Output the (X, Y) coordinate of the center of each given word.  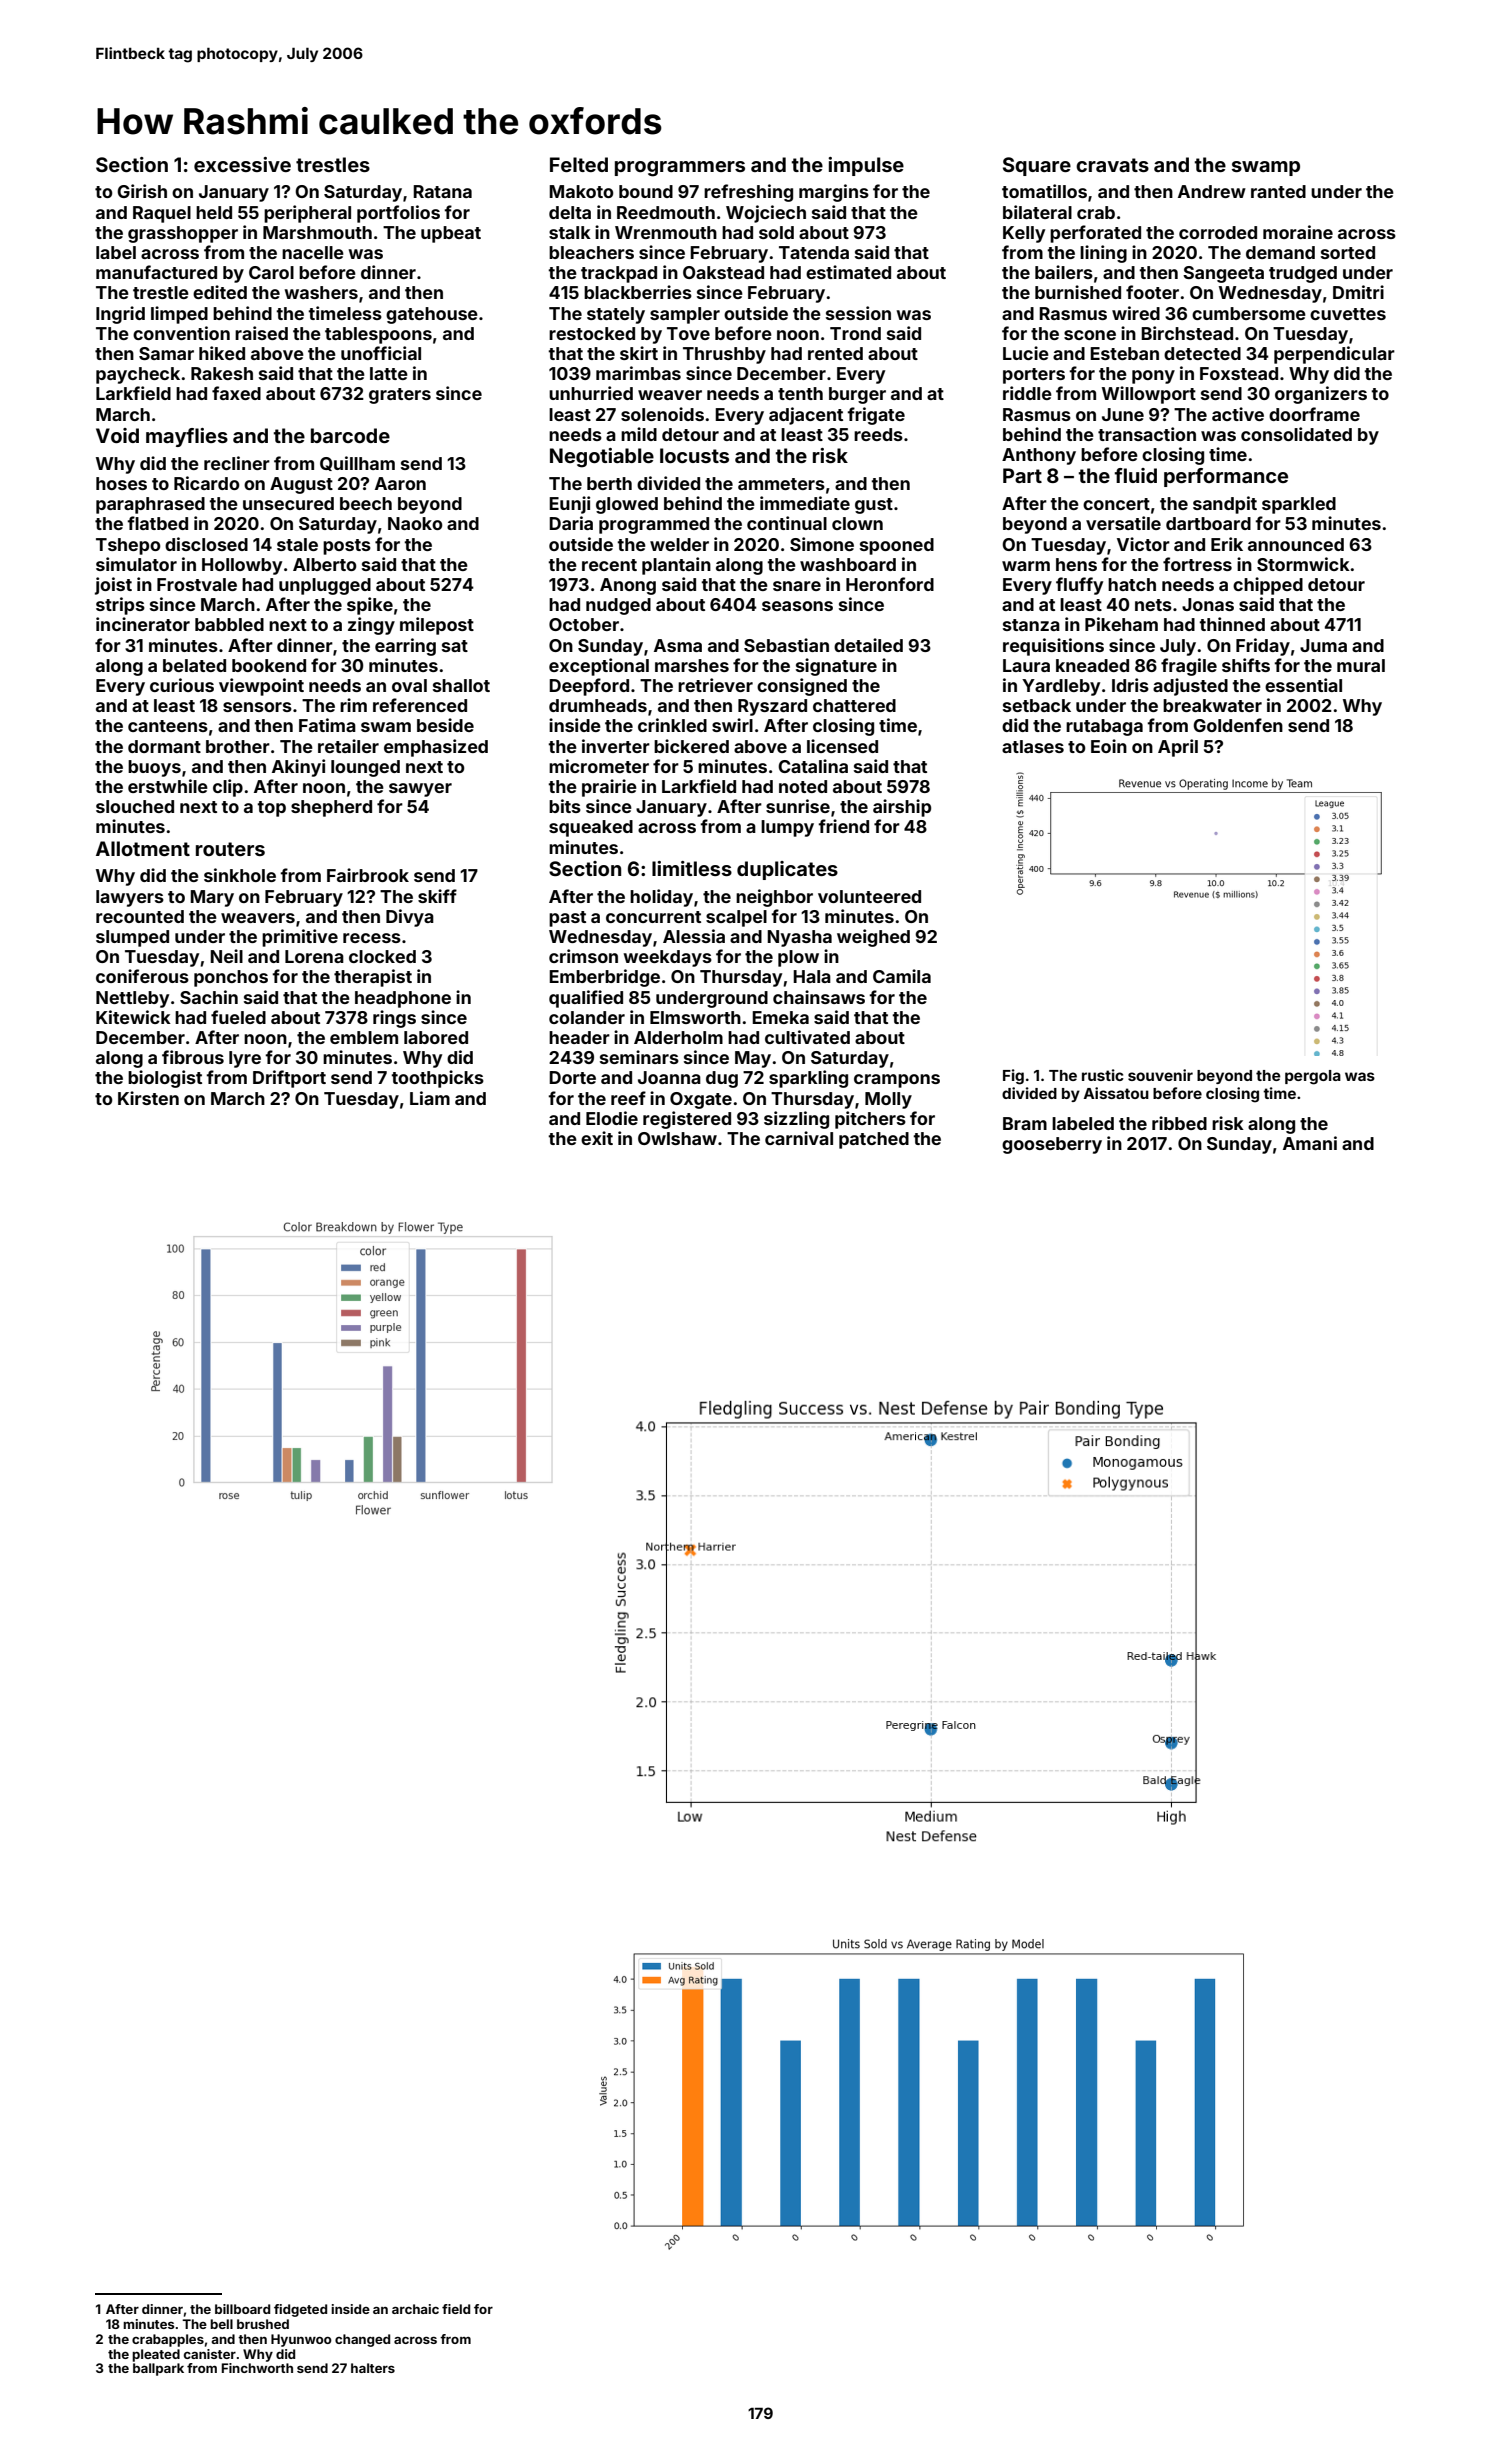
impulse (866, 166)
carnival (799, 1138)
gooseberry (1052, 1145)
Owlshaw (677, 1138)
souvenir (1160, 1075)
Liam (430, 1098)
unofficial (381, 353)
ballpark (158, 2369)
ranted (1278, 191)
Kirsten (148, 1098)
